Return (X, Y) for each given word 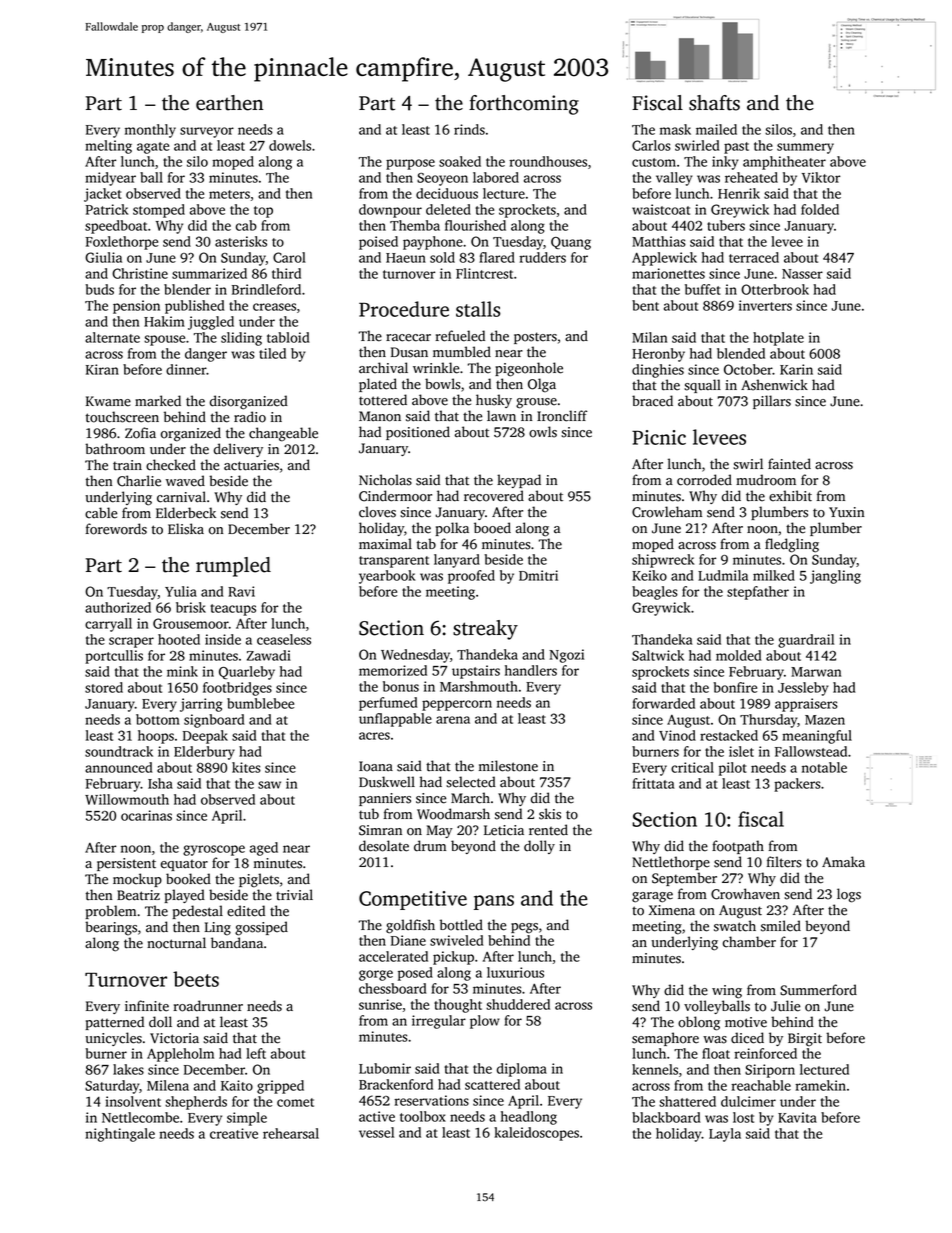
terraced (754, 257)
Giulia (103, 257)
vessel (376, 1132)
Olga (542, 385)
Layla (725, 1135)
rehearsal (291, 1133)
